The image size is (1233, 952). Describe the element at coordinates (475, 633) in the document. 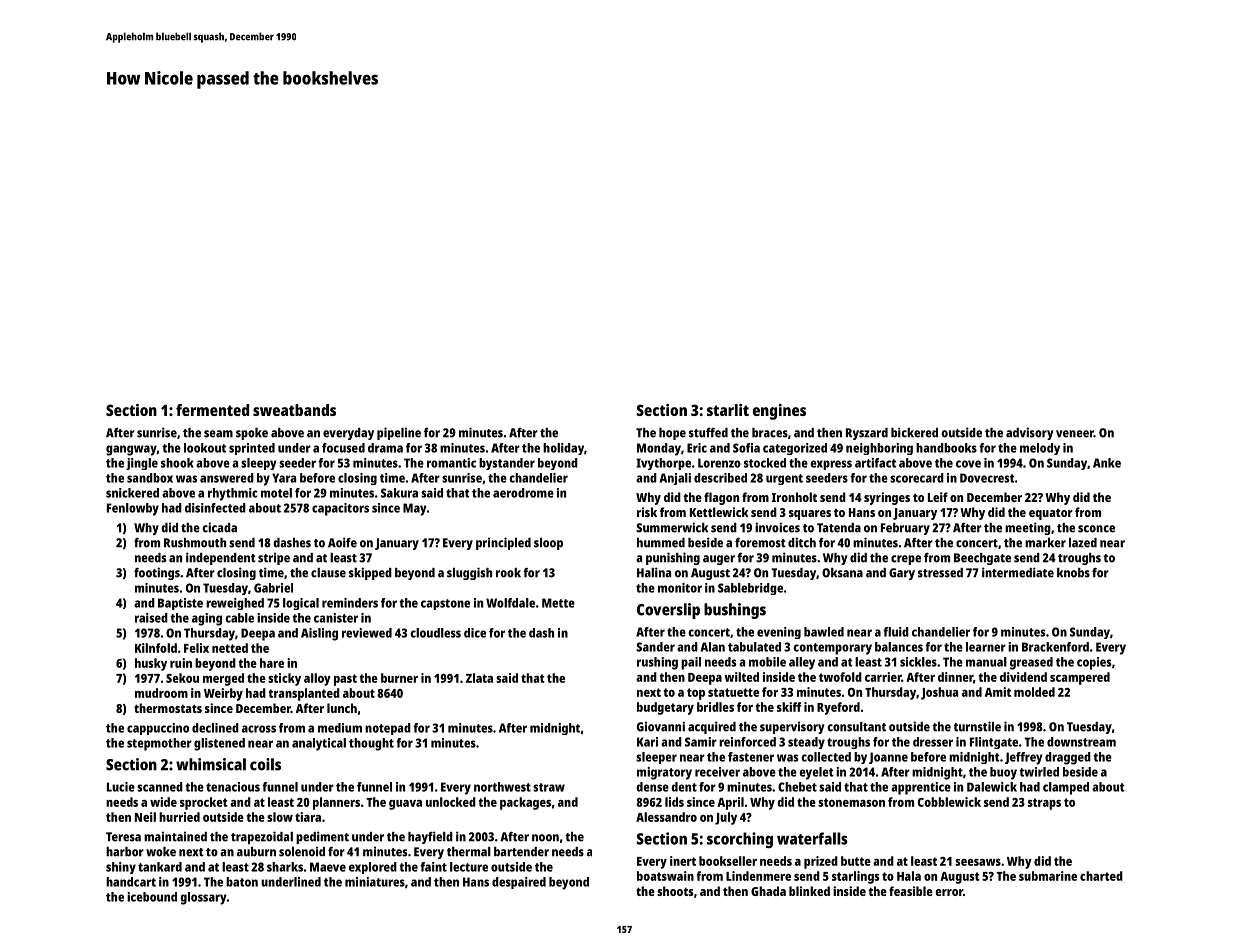

I see `dice` at that location.
